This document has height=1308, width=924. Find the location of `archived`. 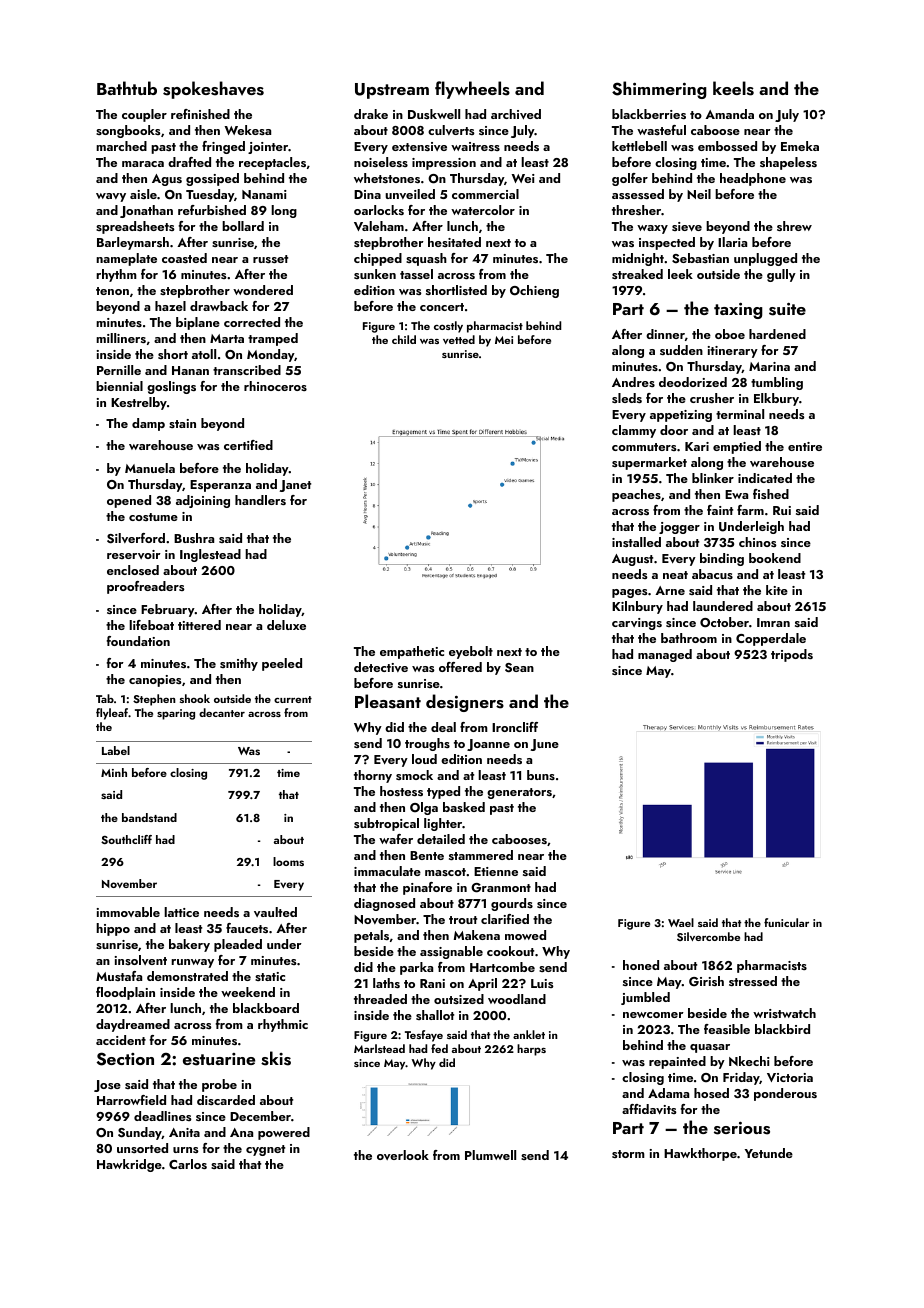

archived is located at coordinates (516, 114).
